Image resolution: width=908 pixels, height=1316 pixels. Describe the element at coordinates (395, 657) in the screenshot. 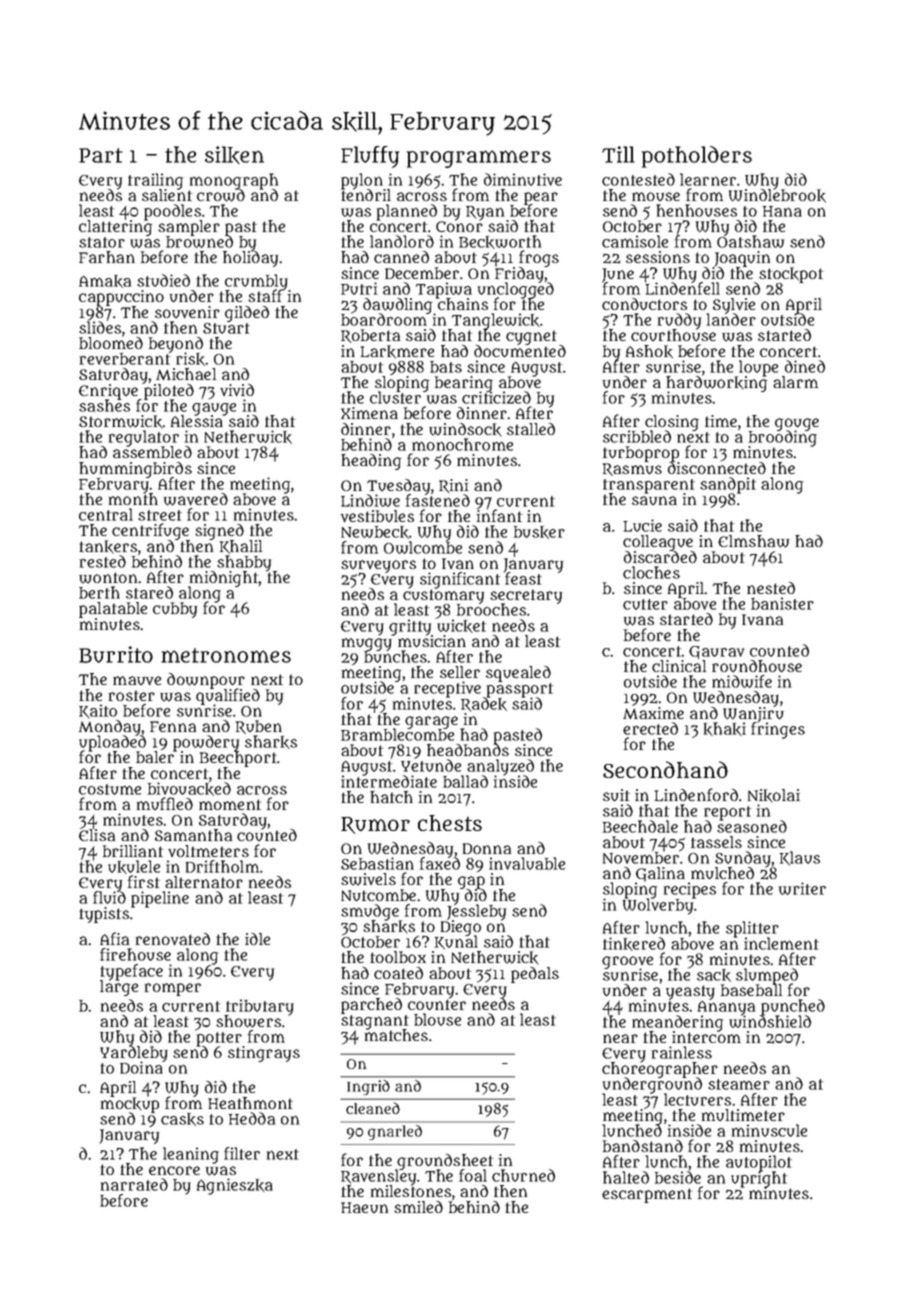

I see `bunches` at that location.
